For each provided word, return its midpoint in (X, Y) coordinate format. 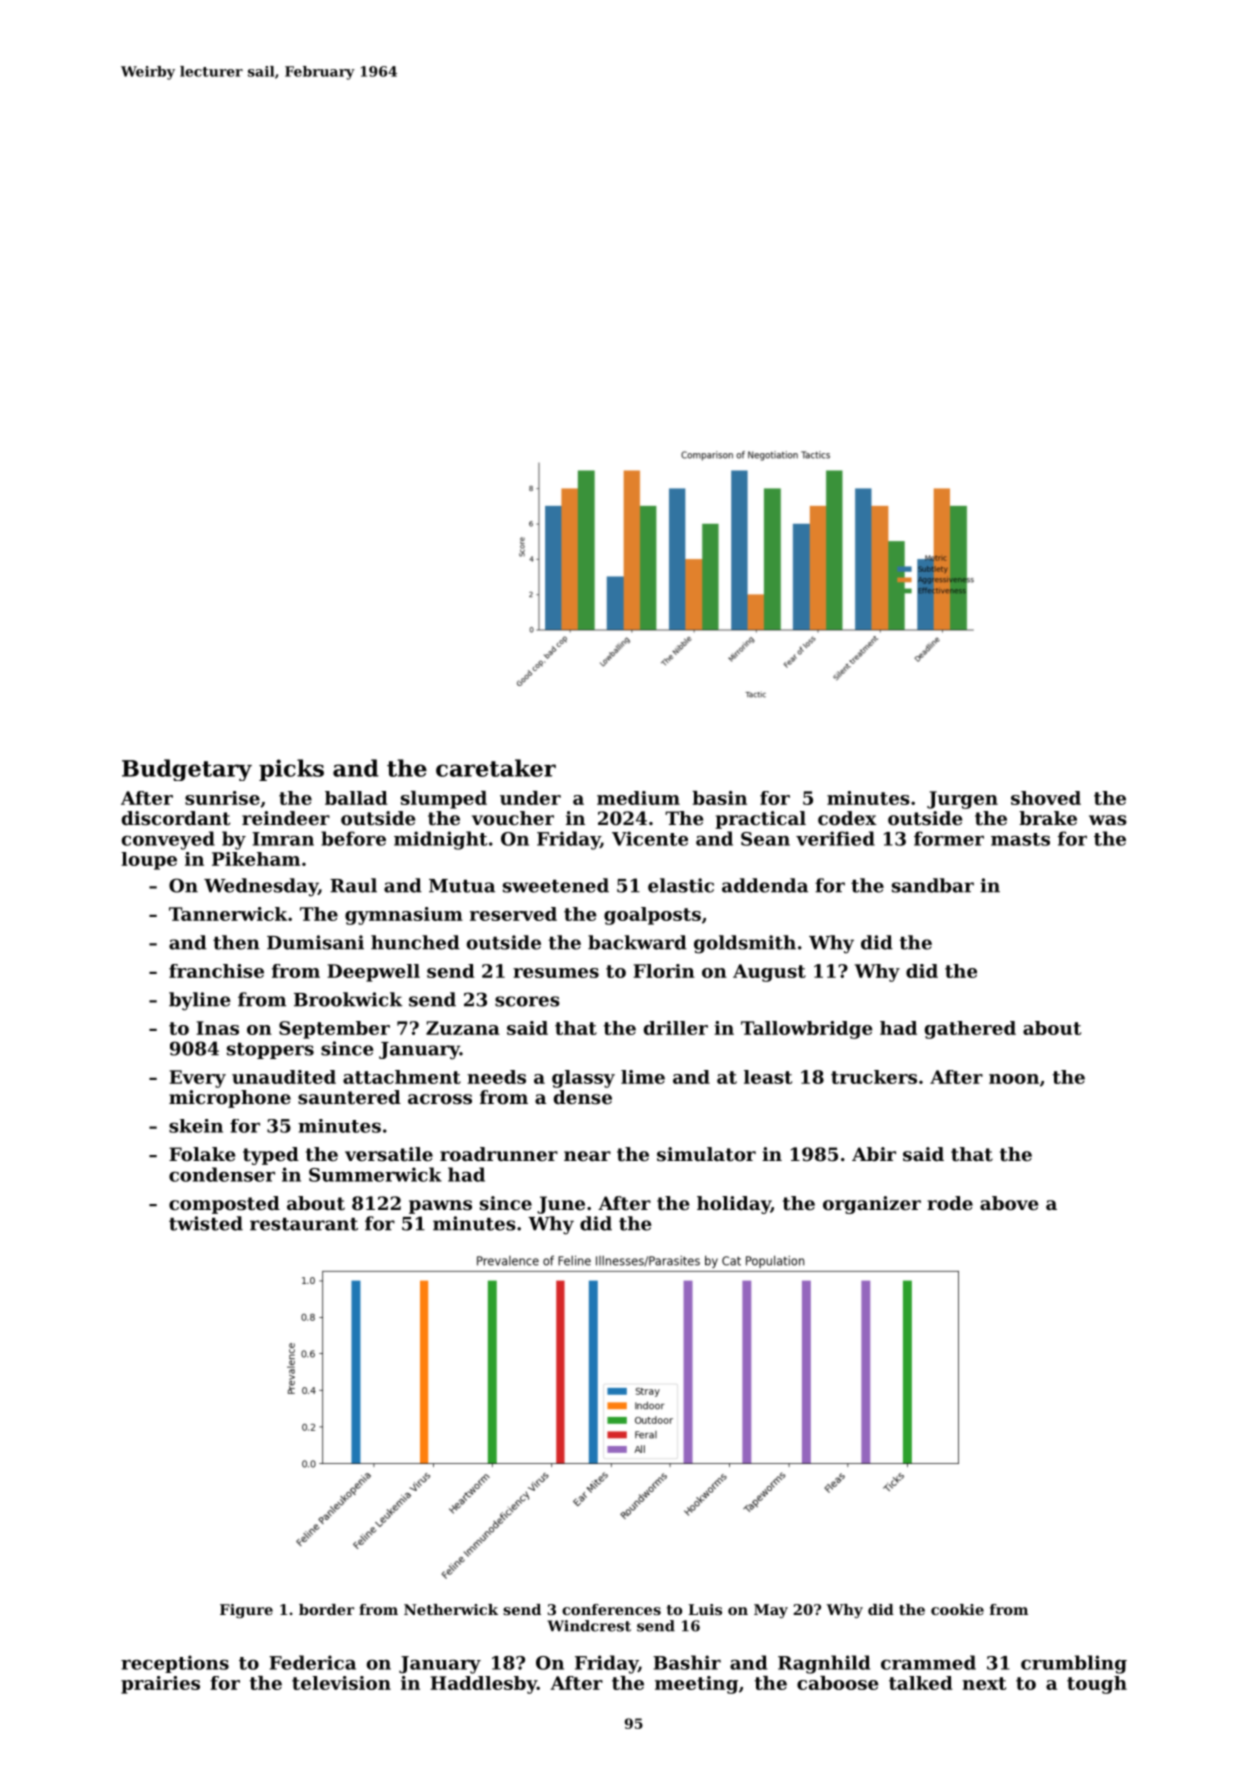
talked (921, 1683)
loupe (149, 861)
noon (1014, 1079)
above (1009, 1203)
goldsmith (745, 944)
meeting (696, 1685)
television (341, 1683)
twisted (206, 1223)
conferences (611, 1609)
